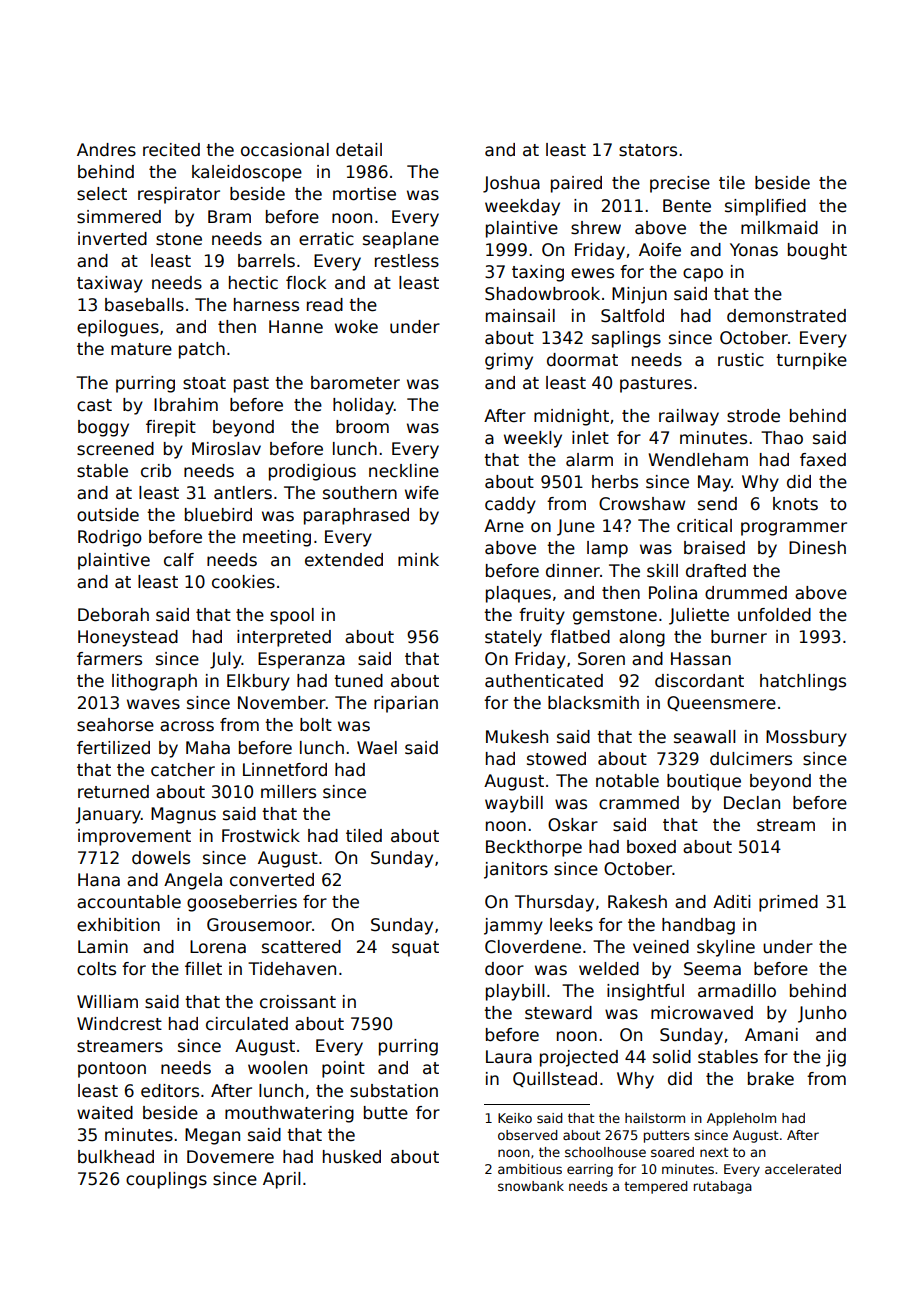 Image resolution: width=924 pixels, height=1314 pixels. I want to click on shrew, so click(596, 228).
